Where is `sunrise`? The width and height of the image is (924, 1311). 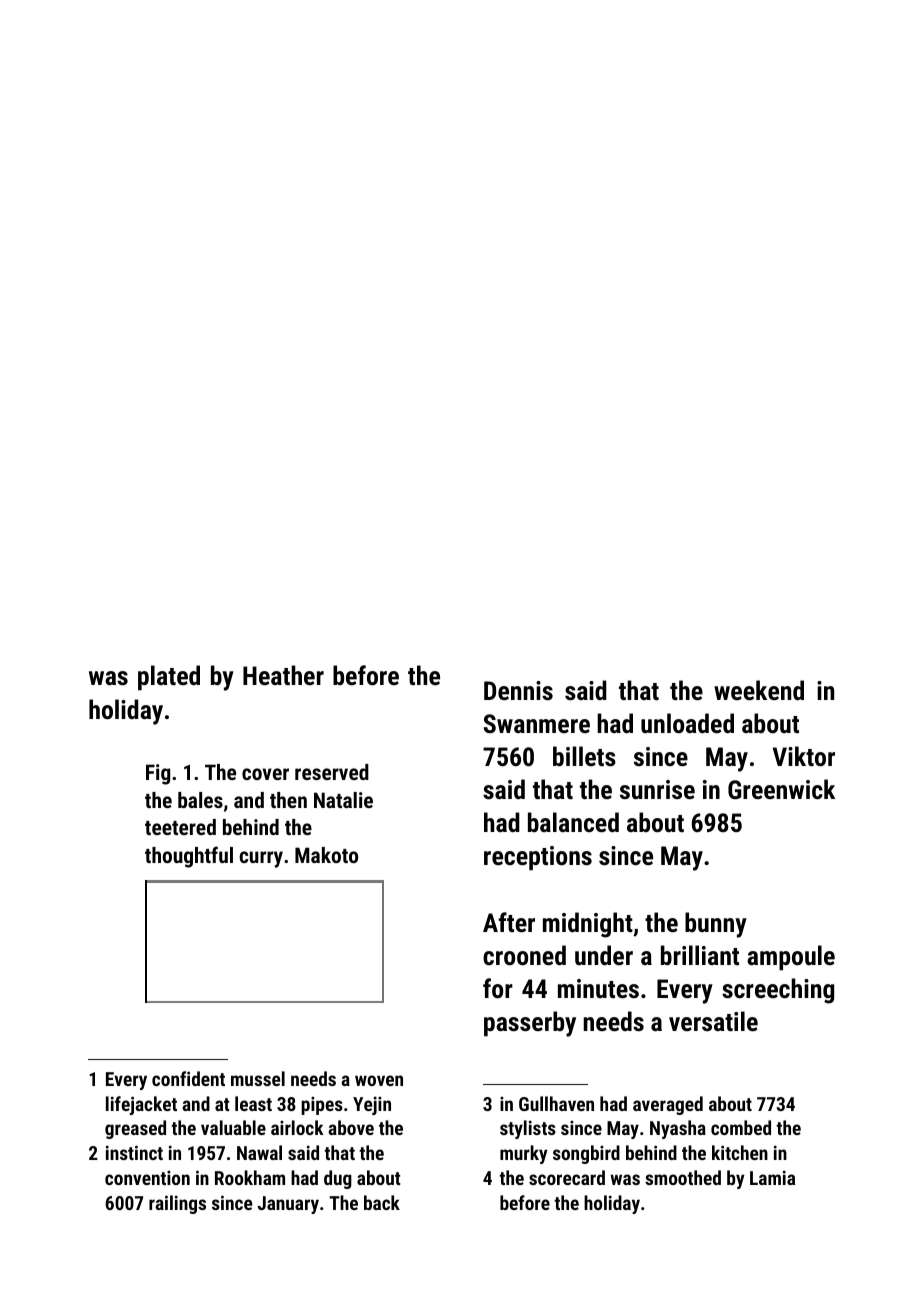 sunrise is located at coordinates (657, 789).
